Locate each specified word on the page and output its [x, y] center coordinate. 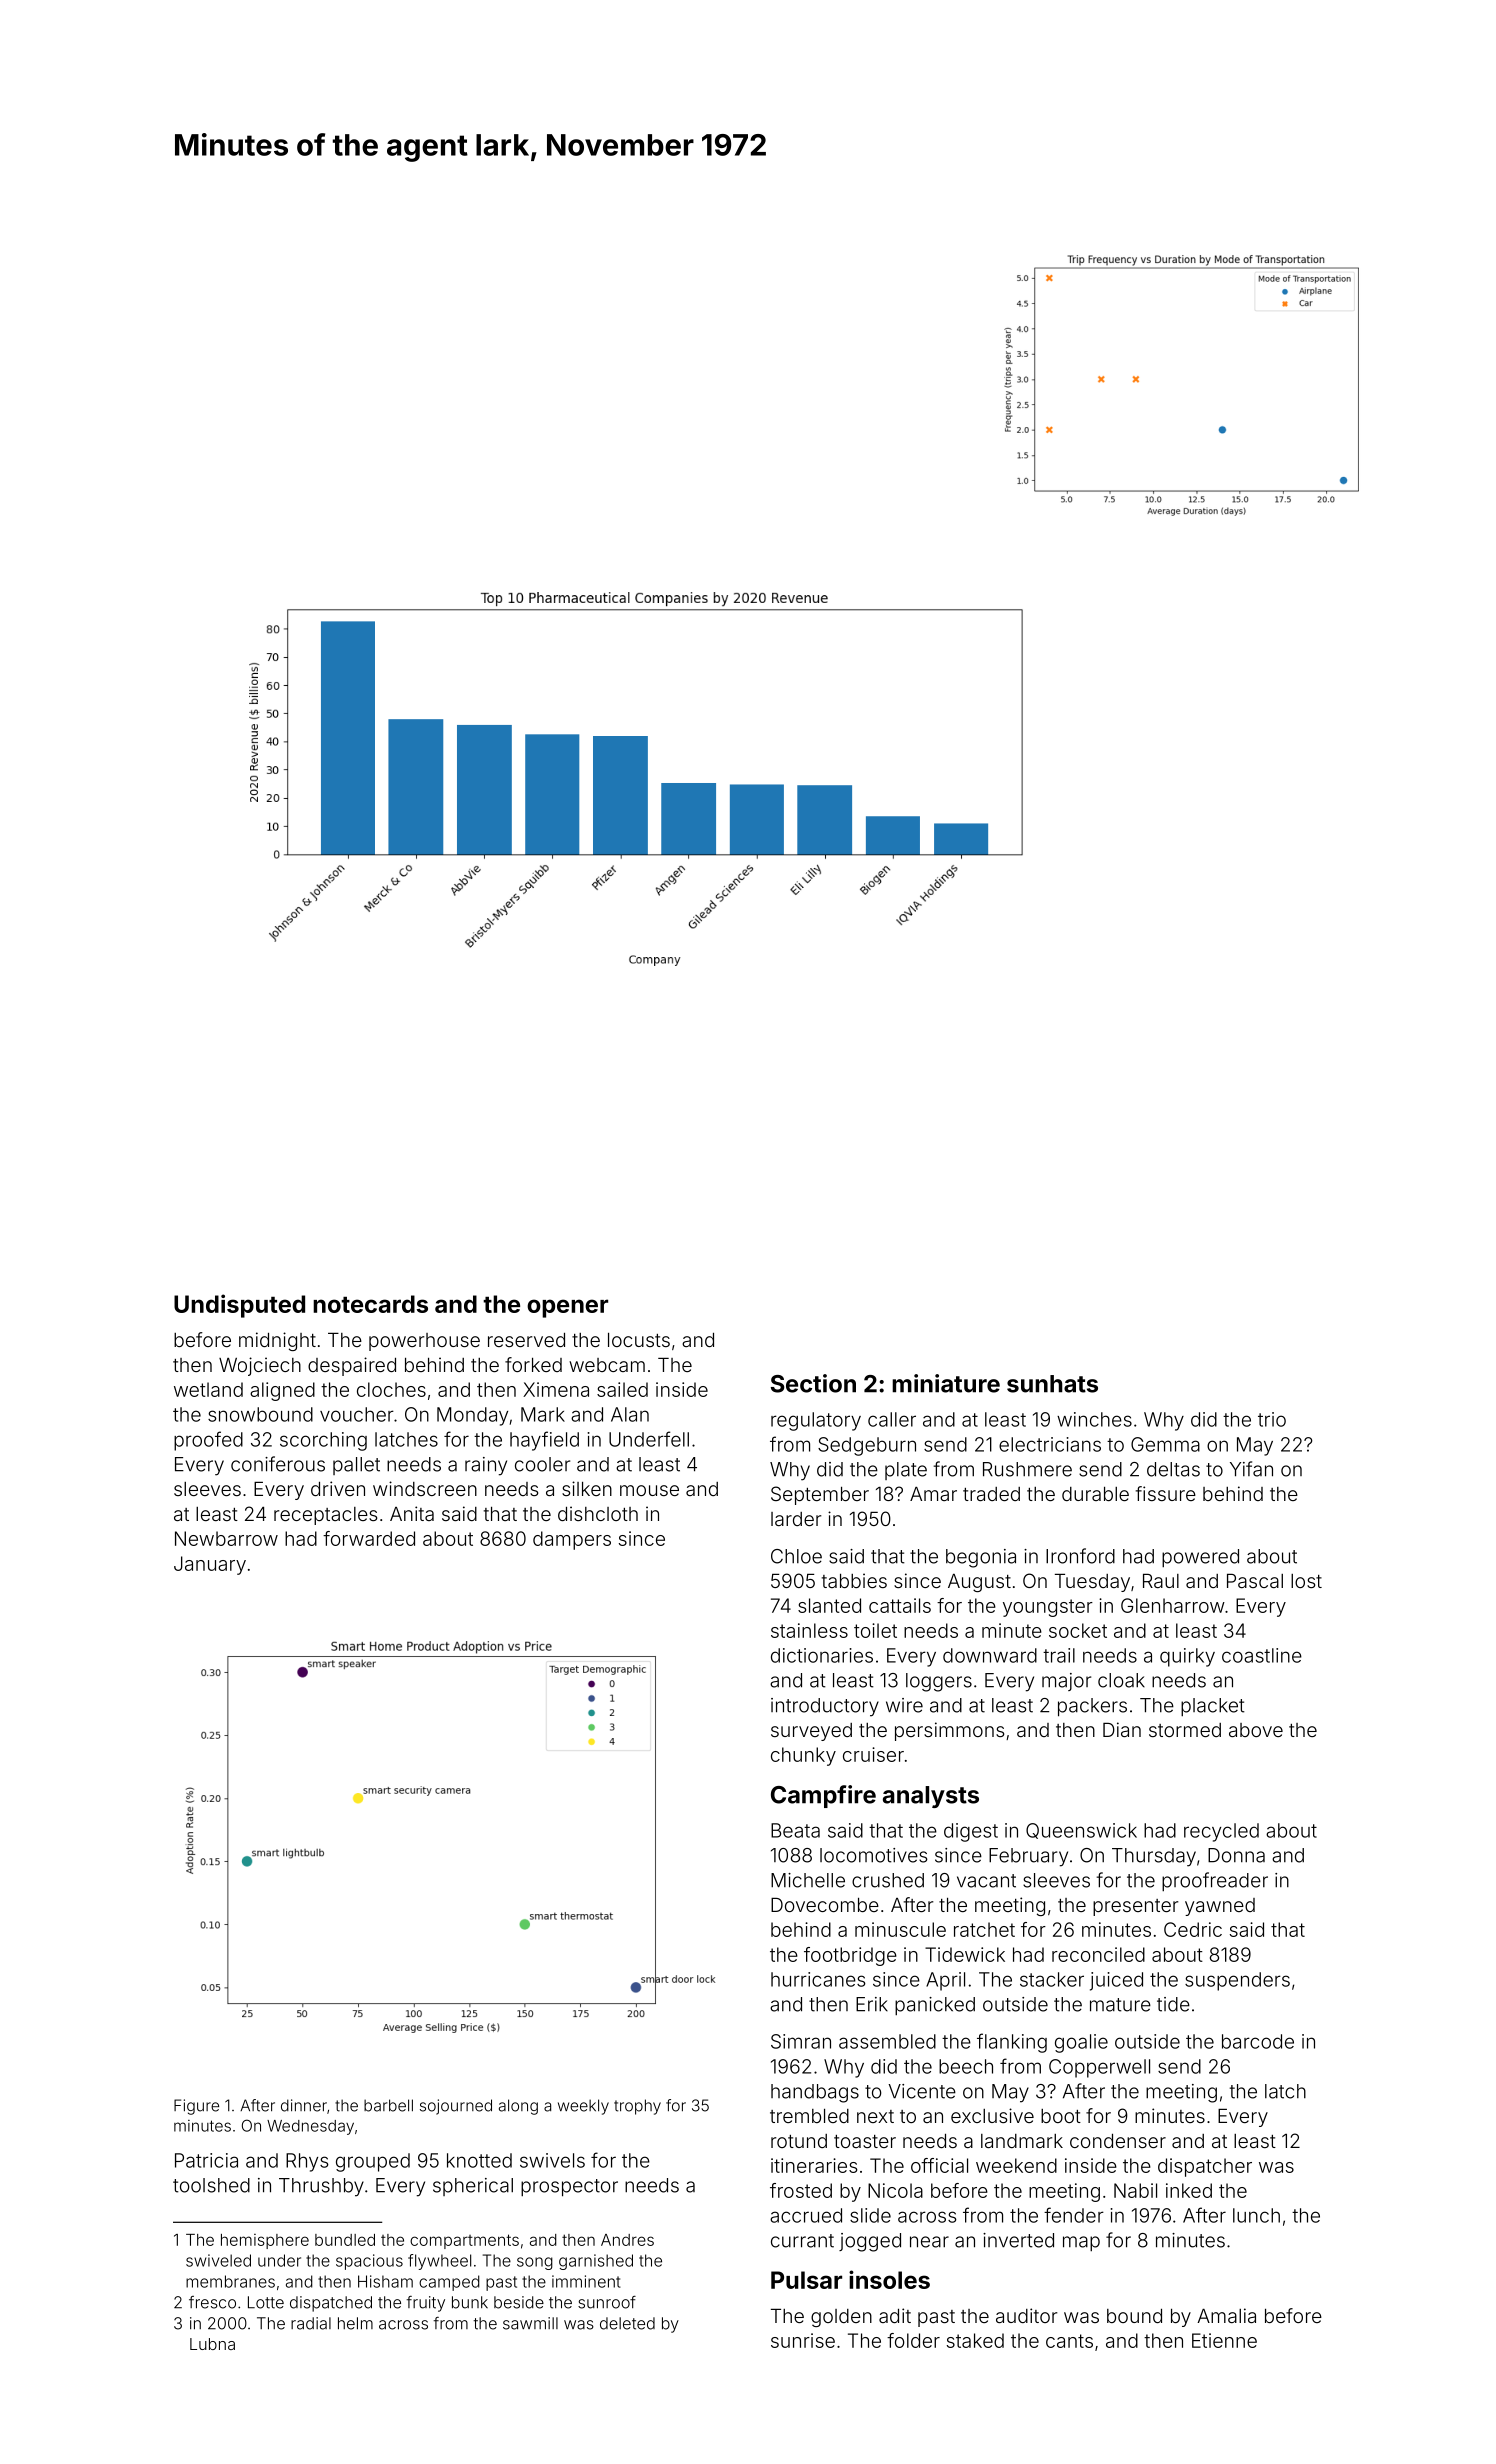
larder [796, 1519]
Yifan [1251, 1469]
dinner [304, 2105]
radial [311, 2323]
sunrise [803, 2340]
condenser [1118, 2141]
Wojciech [260, 1366]
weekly [583, 2107]
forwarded [369, 1538]
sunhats [1052, 1384]
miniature [946, 1383]
